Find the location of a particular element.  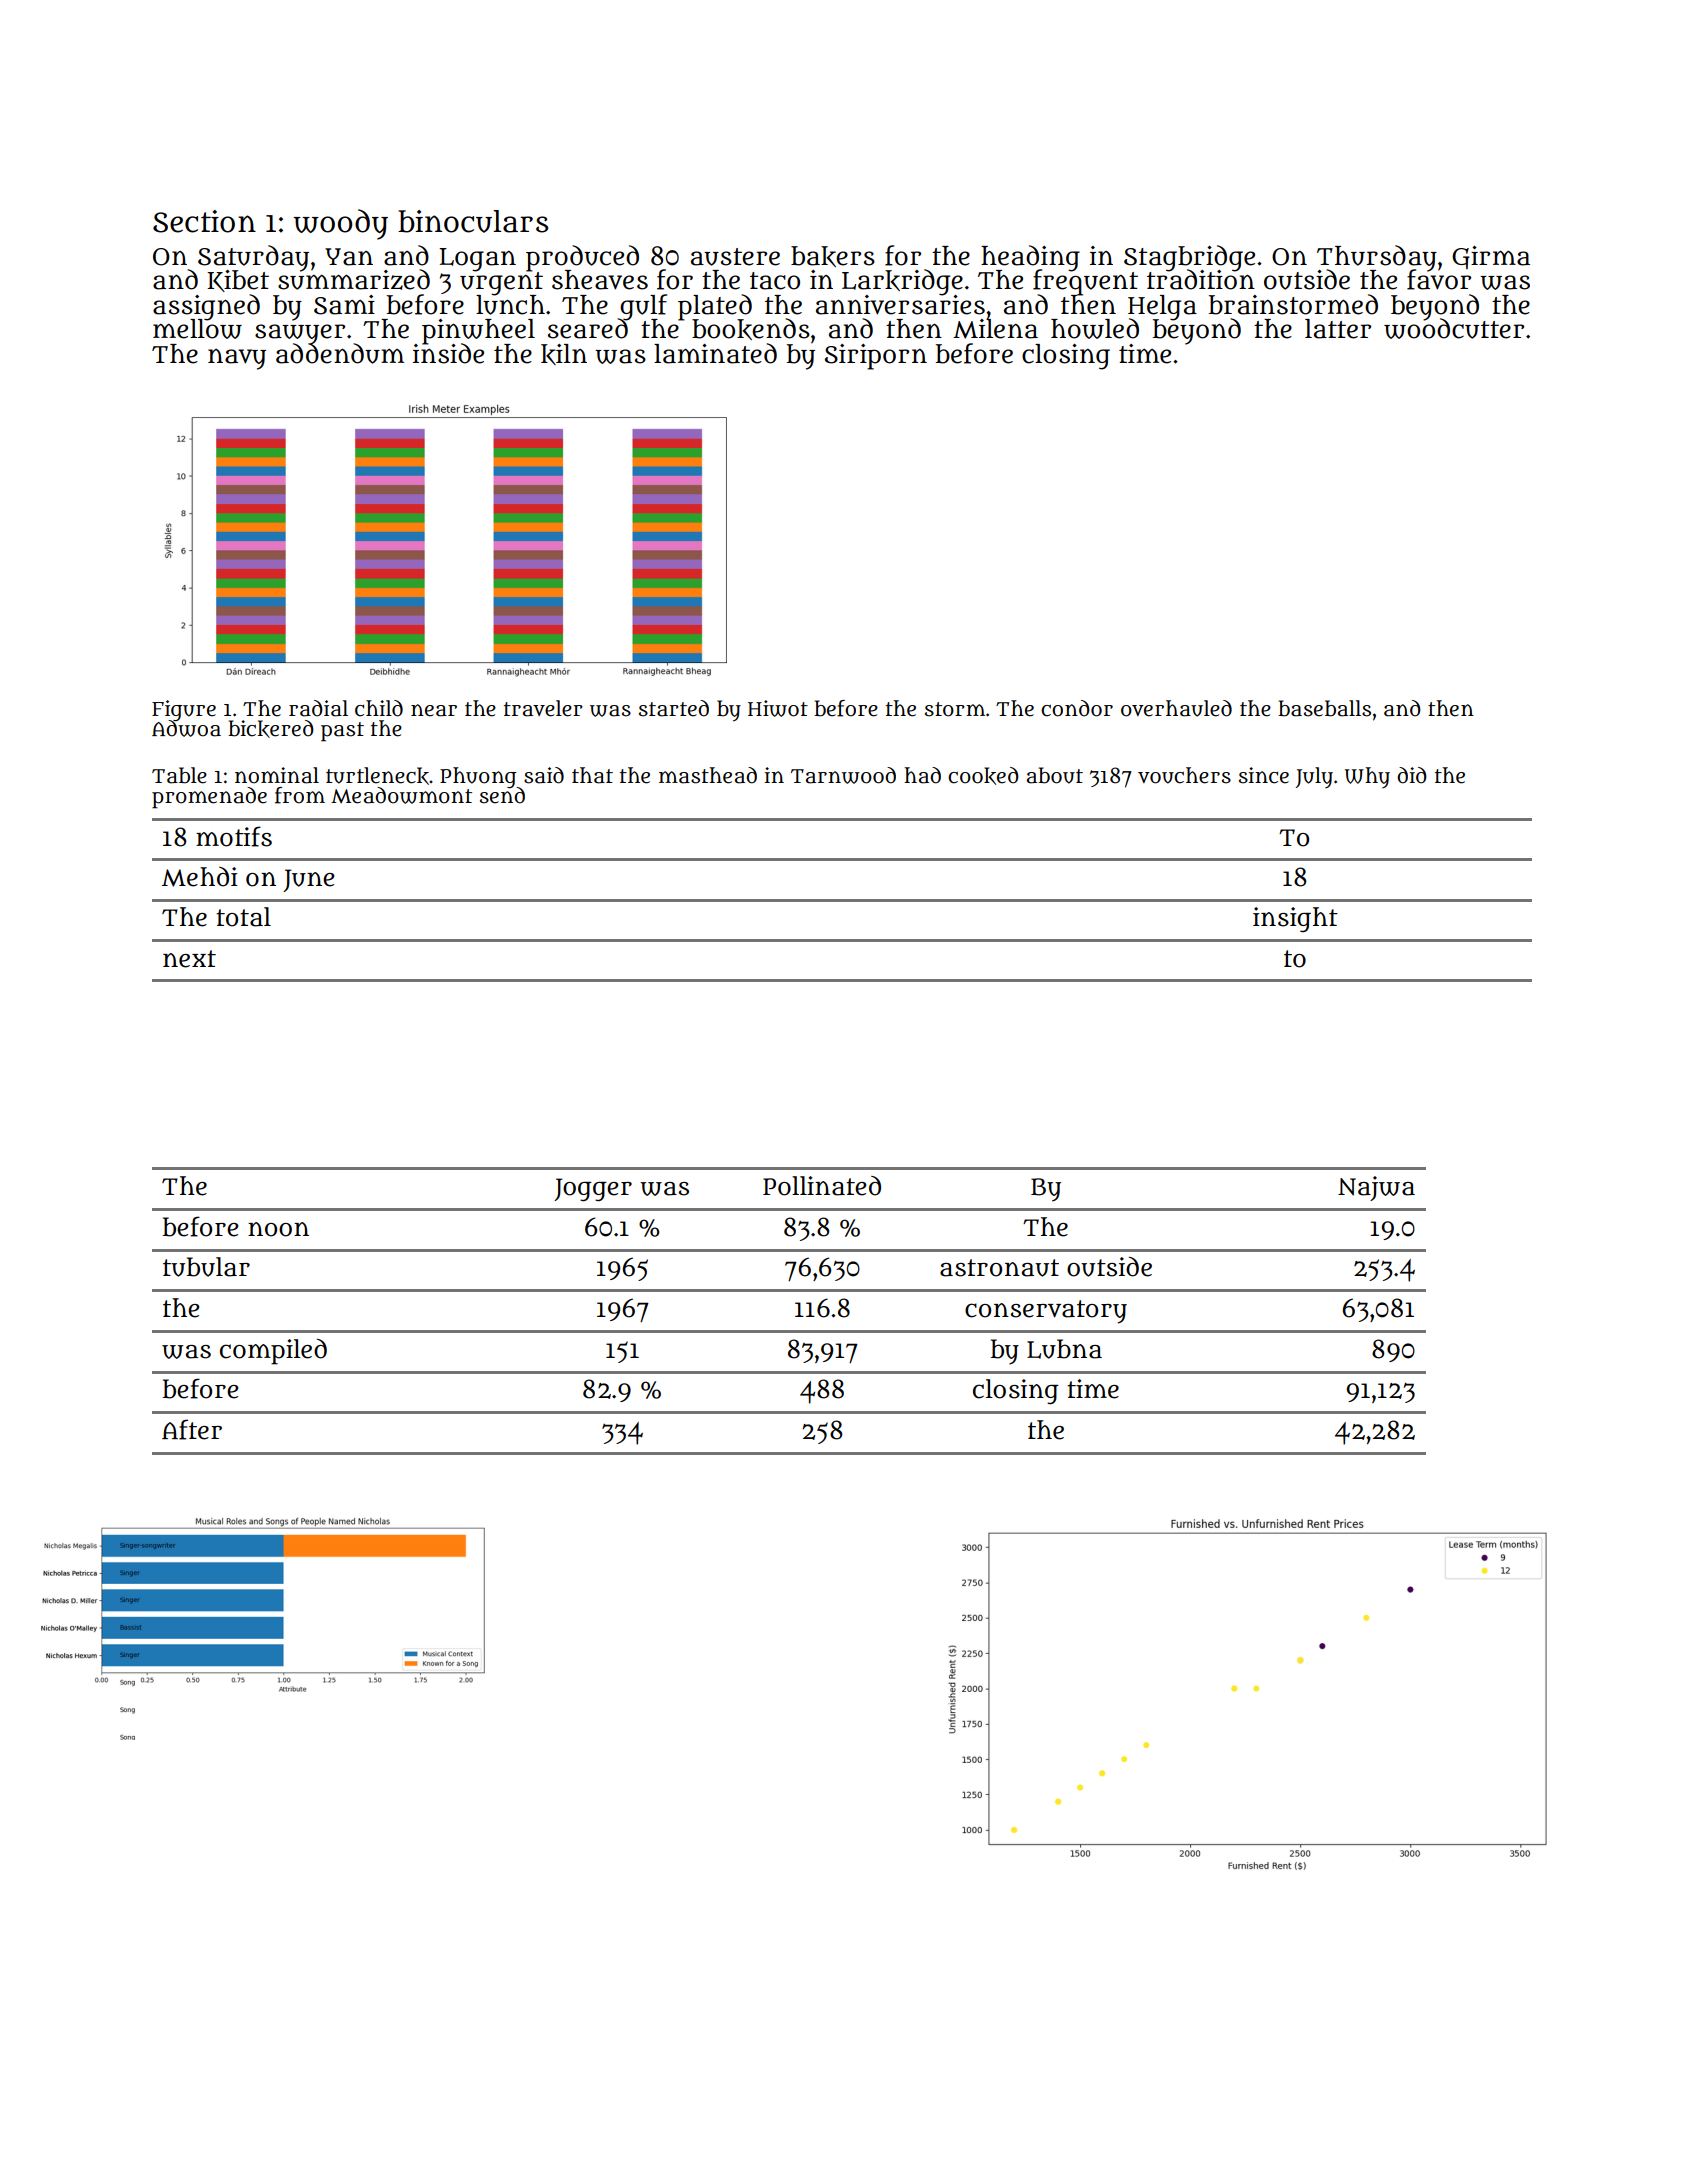

latter is located at coordinates (1338, 329).
